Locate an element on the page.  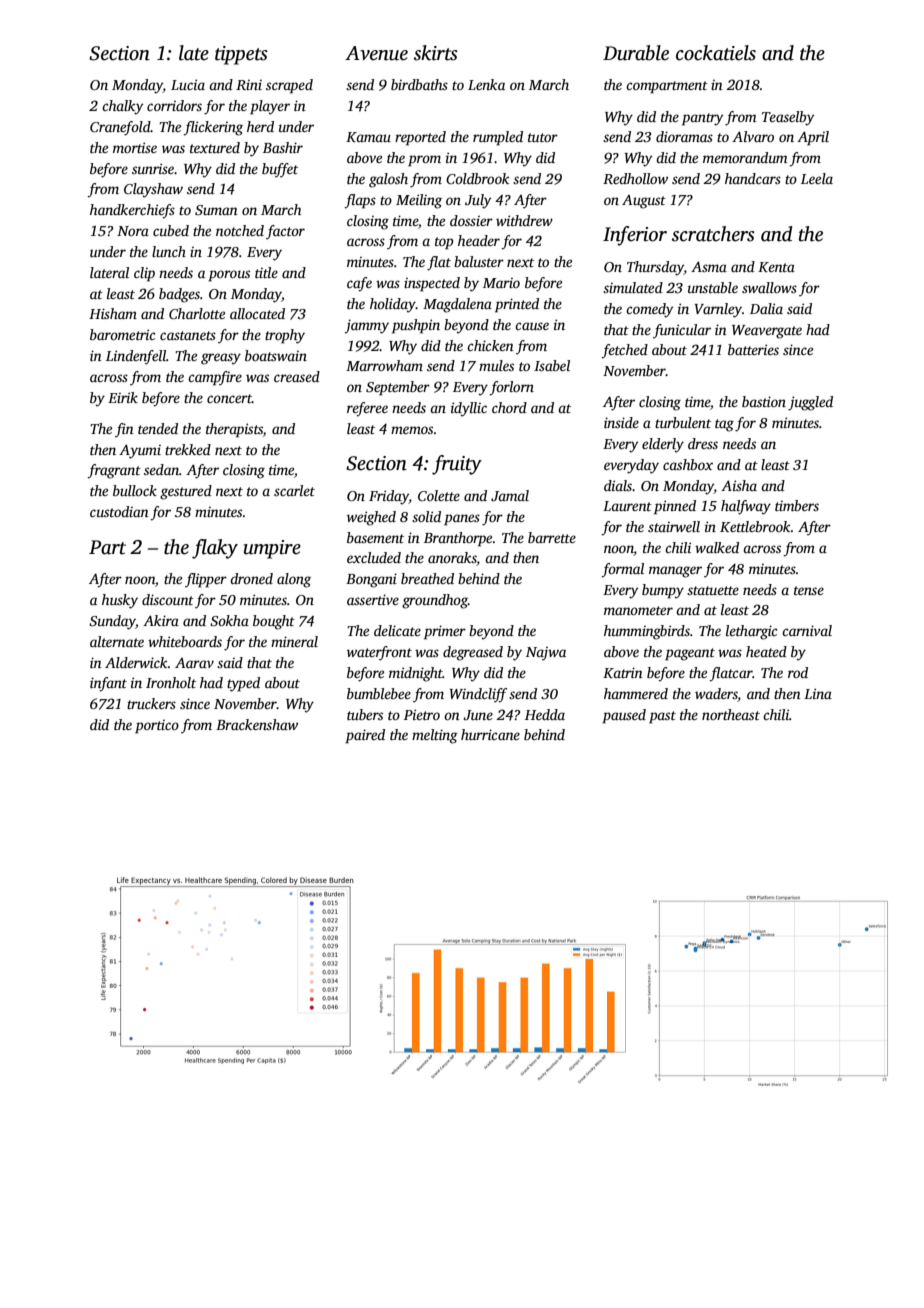
printed is located at coordinates (517, 305).
